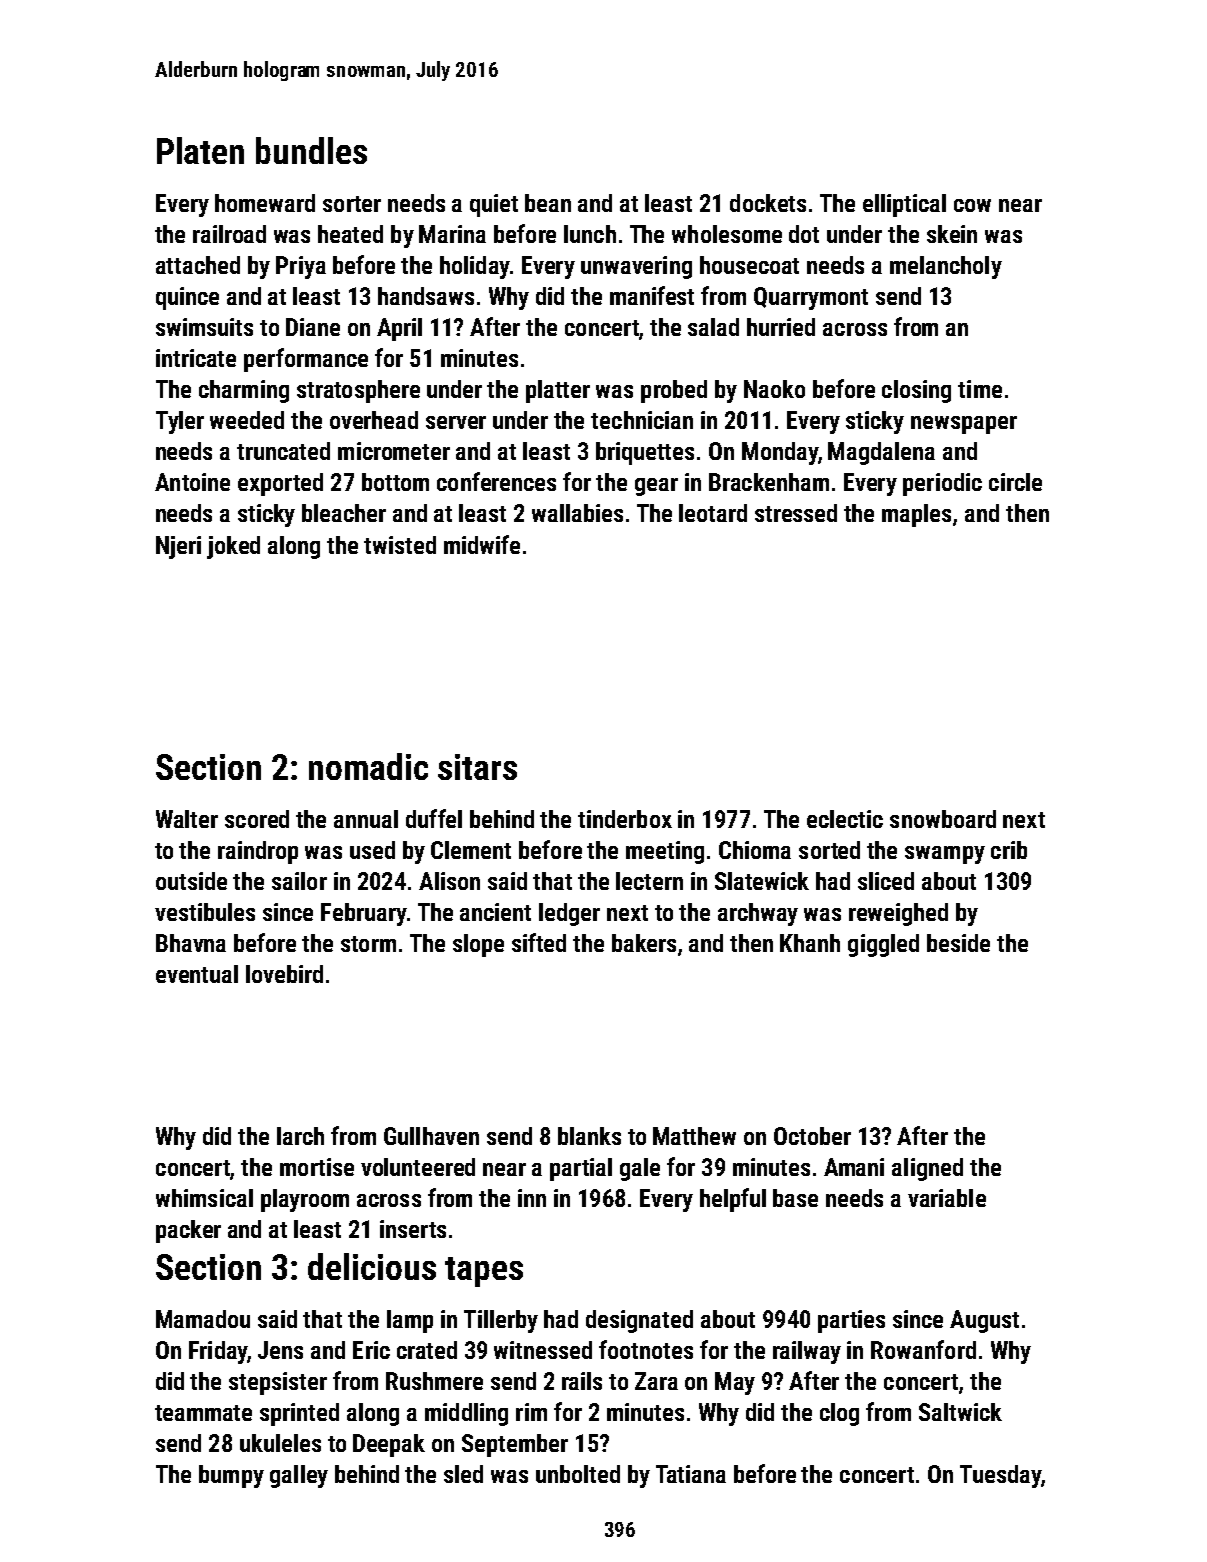 The height and width of the screenshot is (1562, 1207). Describe the element at coordinates (478, 945) in the screenshot. I see `slope` at that location.
